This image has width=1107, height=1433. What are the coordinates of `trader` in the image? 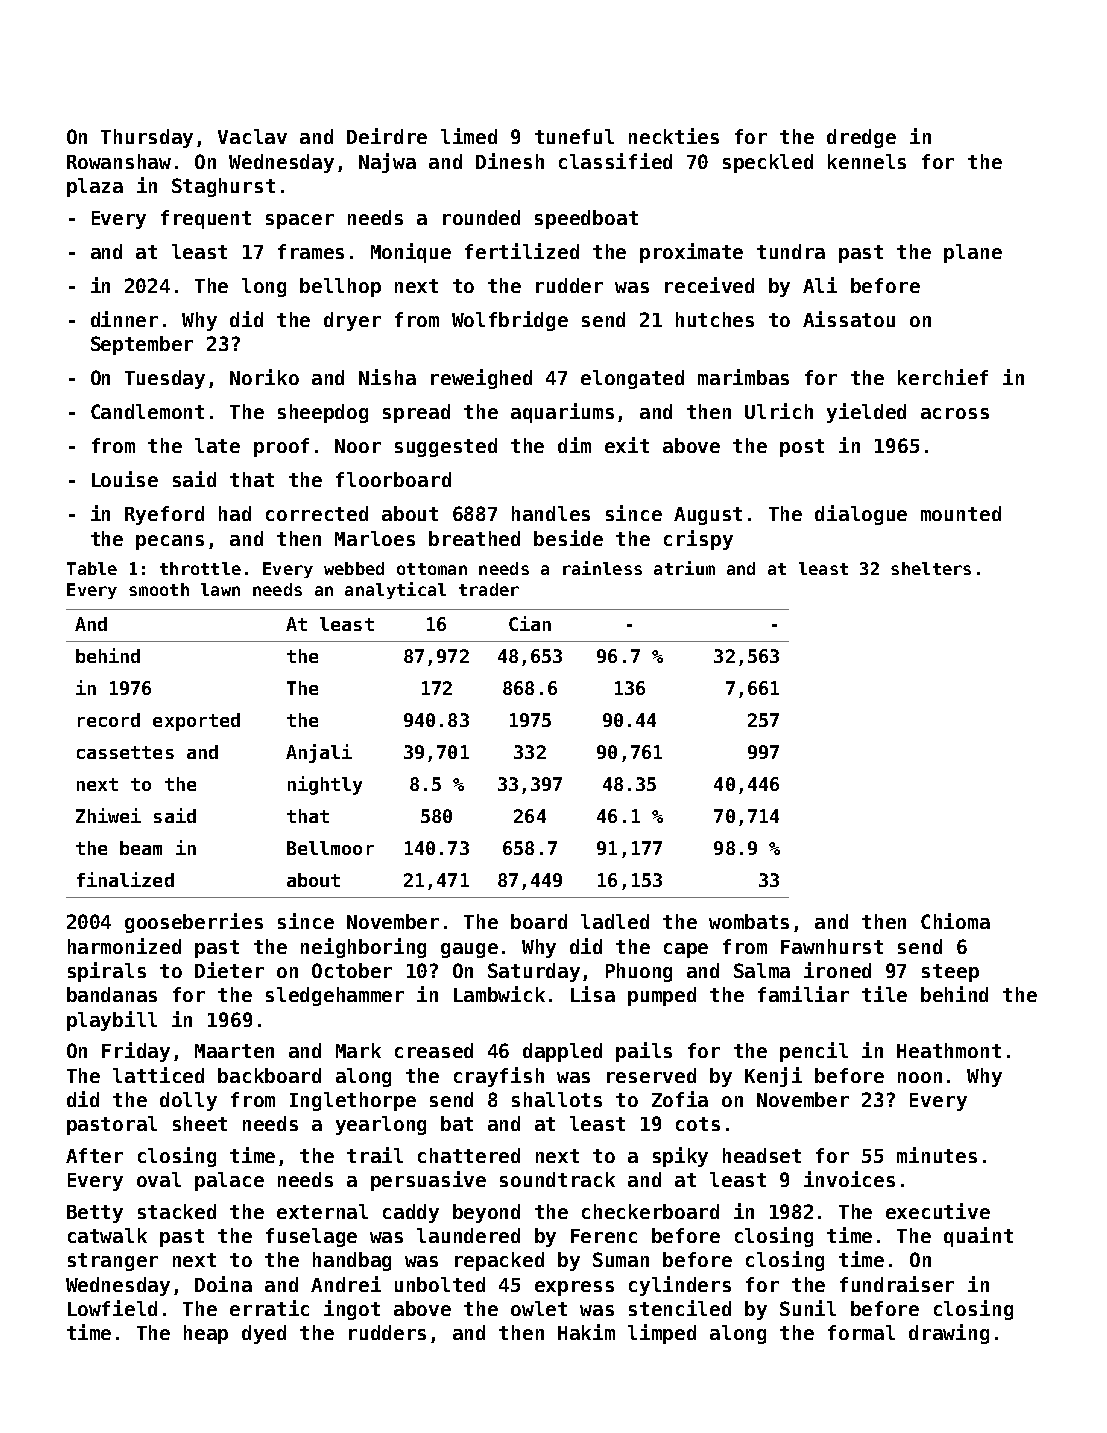 It's located at (489, 589).
